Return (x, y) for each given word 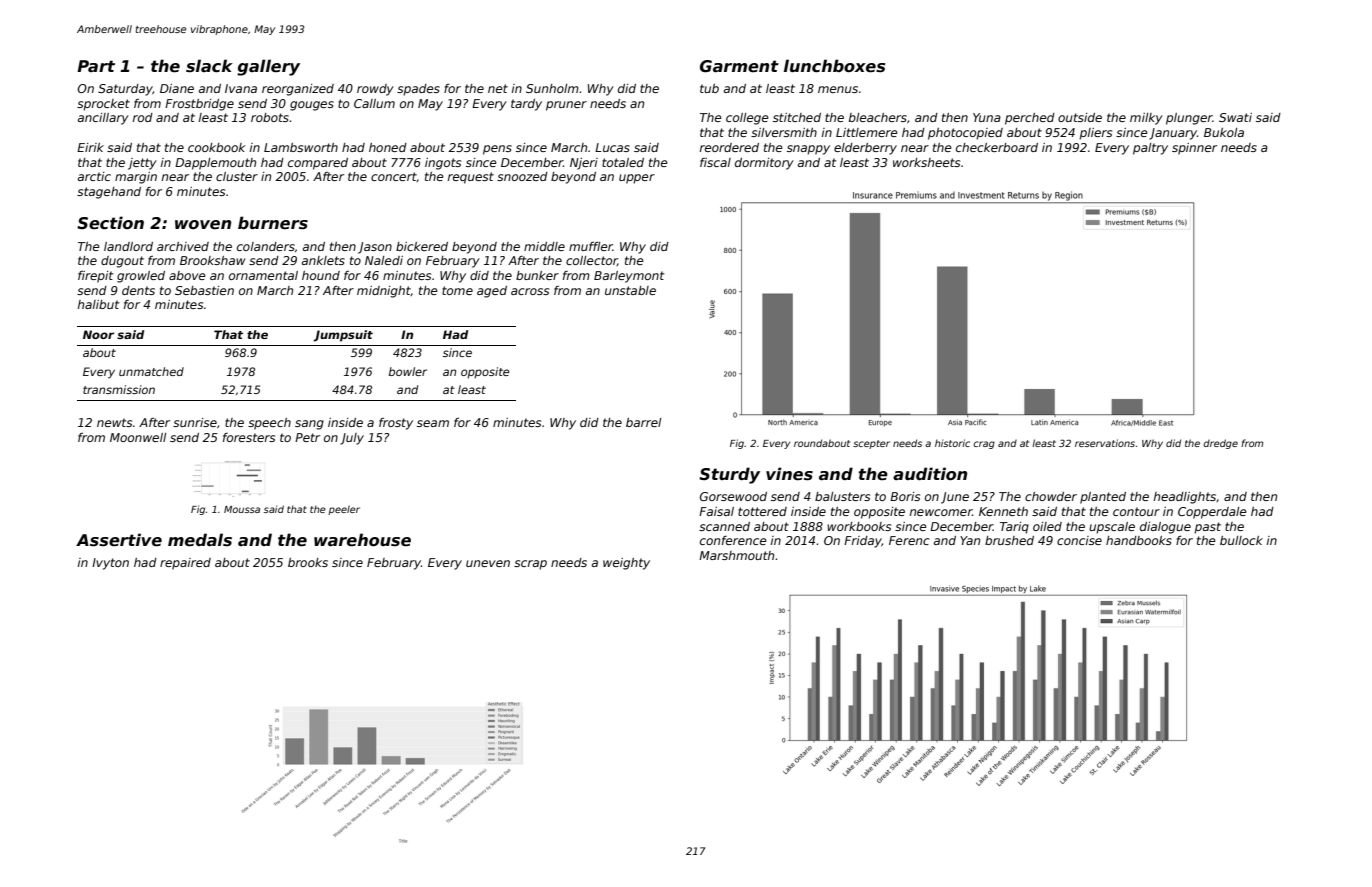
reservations (1105, 443)
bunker (537, 275)
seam (433, 423)
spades (418, 90)
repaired (185, 564)
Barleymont (629, 277)
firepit (95, 277)
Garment (739, 66)
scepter (871, 444)
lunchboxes (835, 66)
